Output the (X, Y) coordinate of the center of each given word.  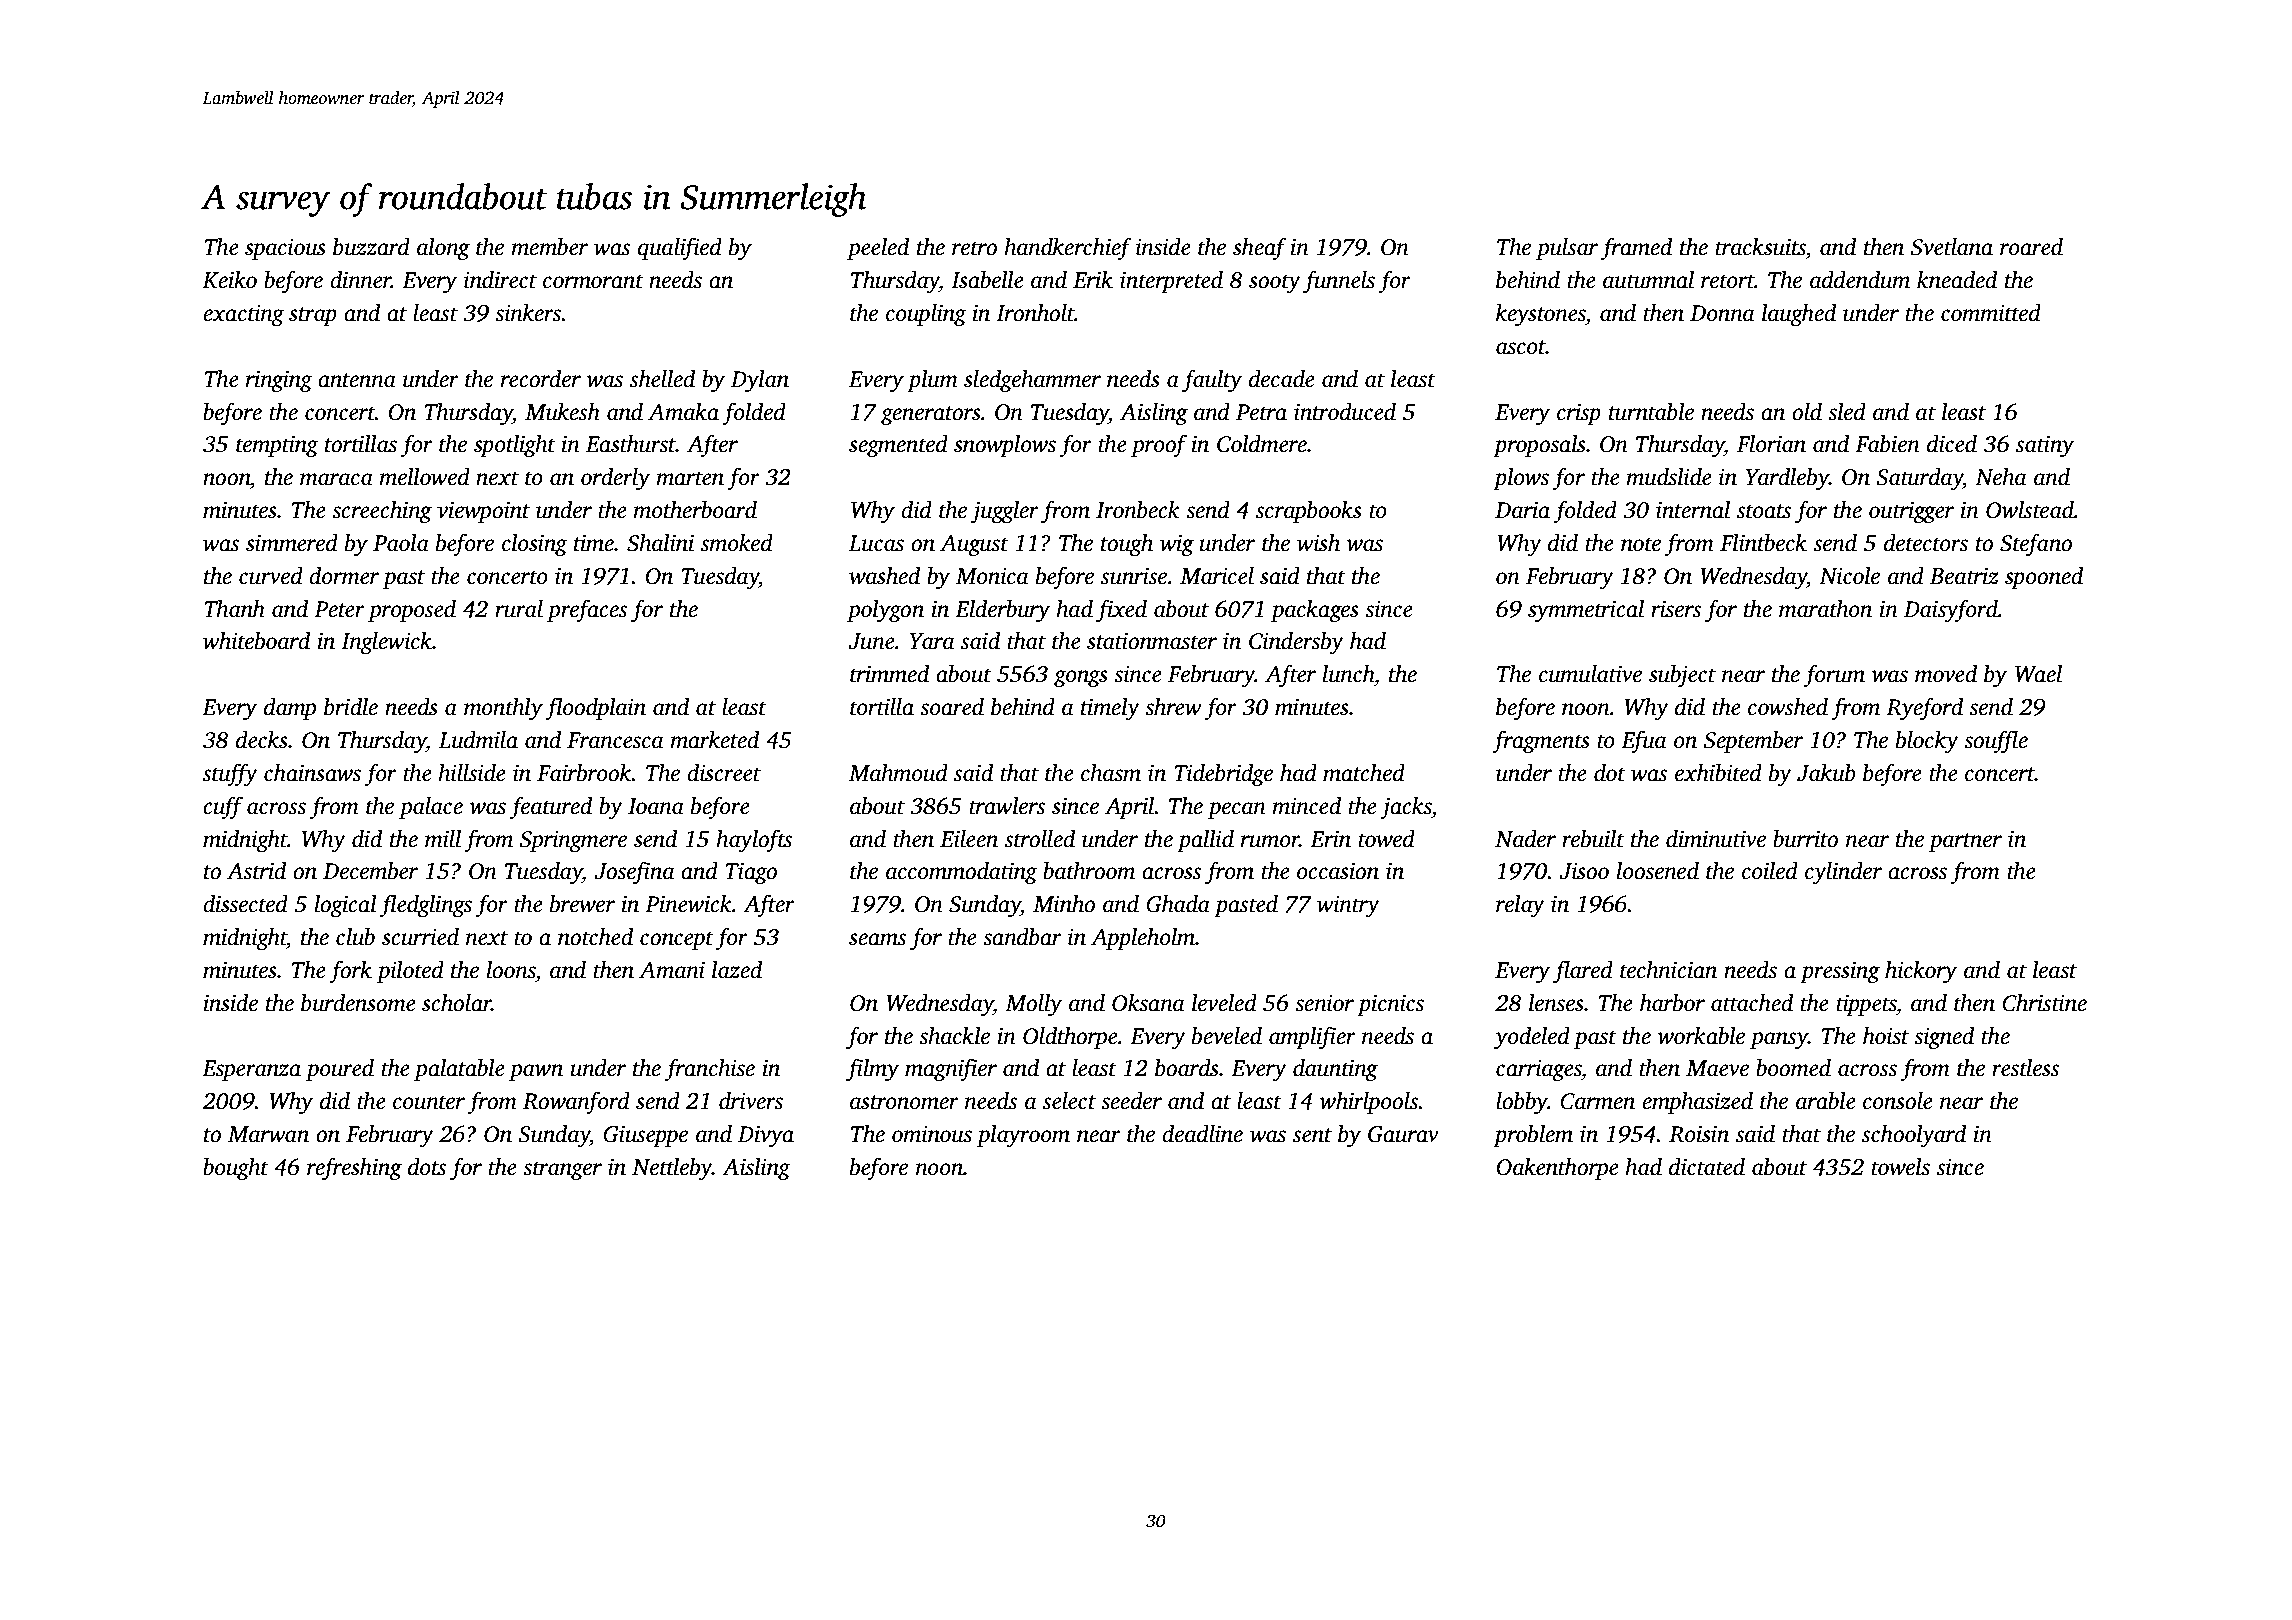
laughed (1799, 315)
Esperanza (251, 1070)
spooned (2044, 578)
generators (931, 415)
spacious (285, 249)
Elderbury (1002, 611)
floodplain (595, 708)
